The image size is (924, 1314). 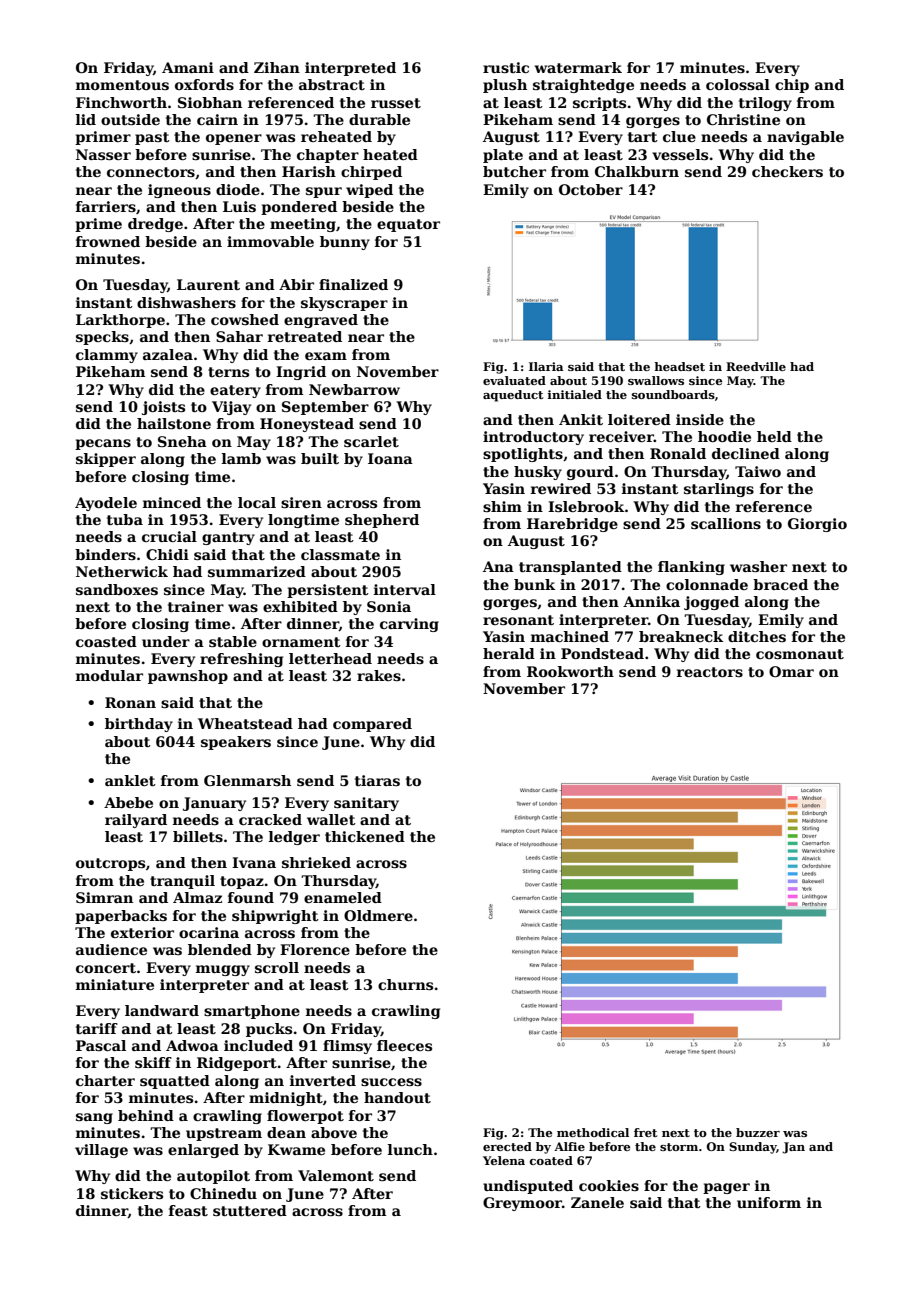 I want to click on behind, so click(x=146, y=1115).
